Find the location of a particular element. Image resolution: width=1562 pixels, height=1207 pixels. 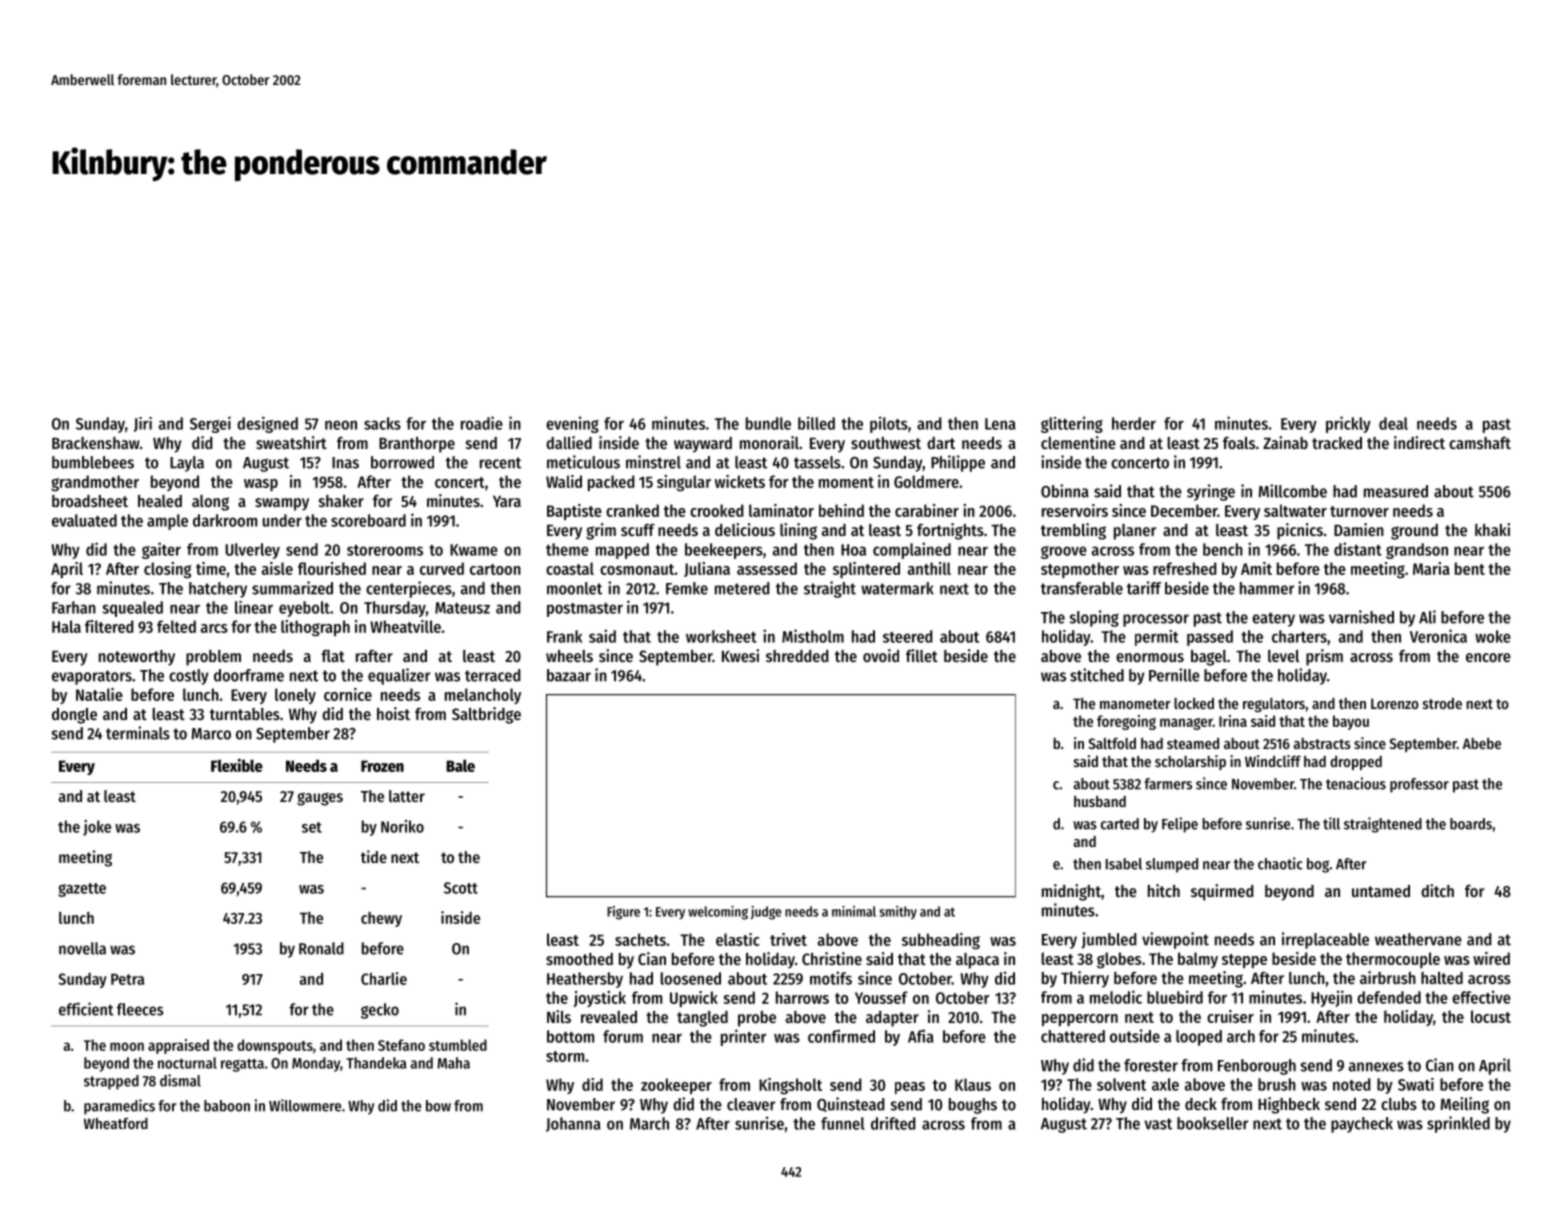

peas is located at coordinates (910, 1088).
